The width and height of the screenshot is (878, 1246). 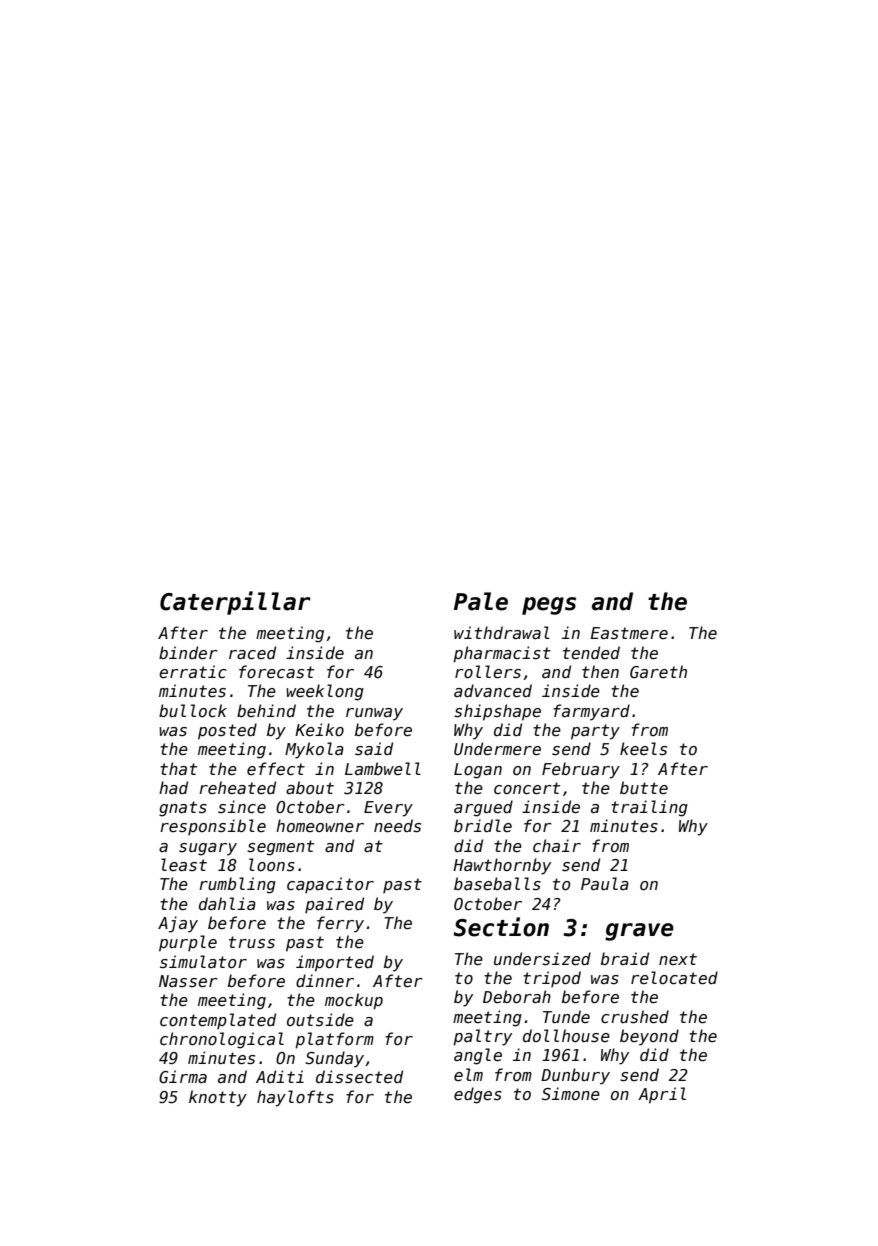 I want to click on pharmacist, so click(x=502, y=654).
